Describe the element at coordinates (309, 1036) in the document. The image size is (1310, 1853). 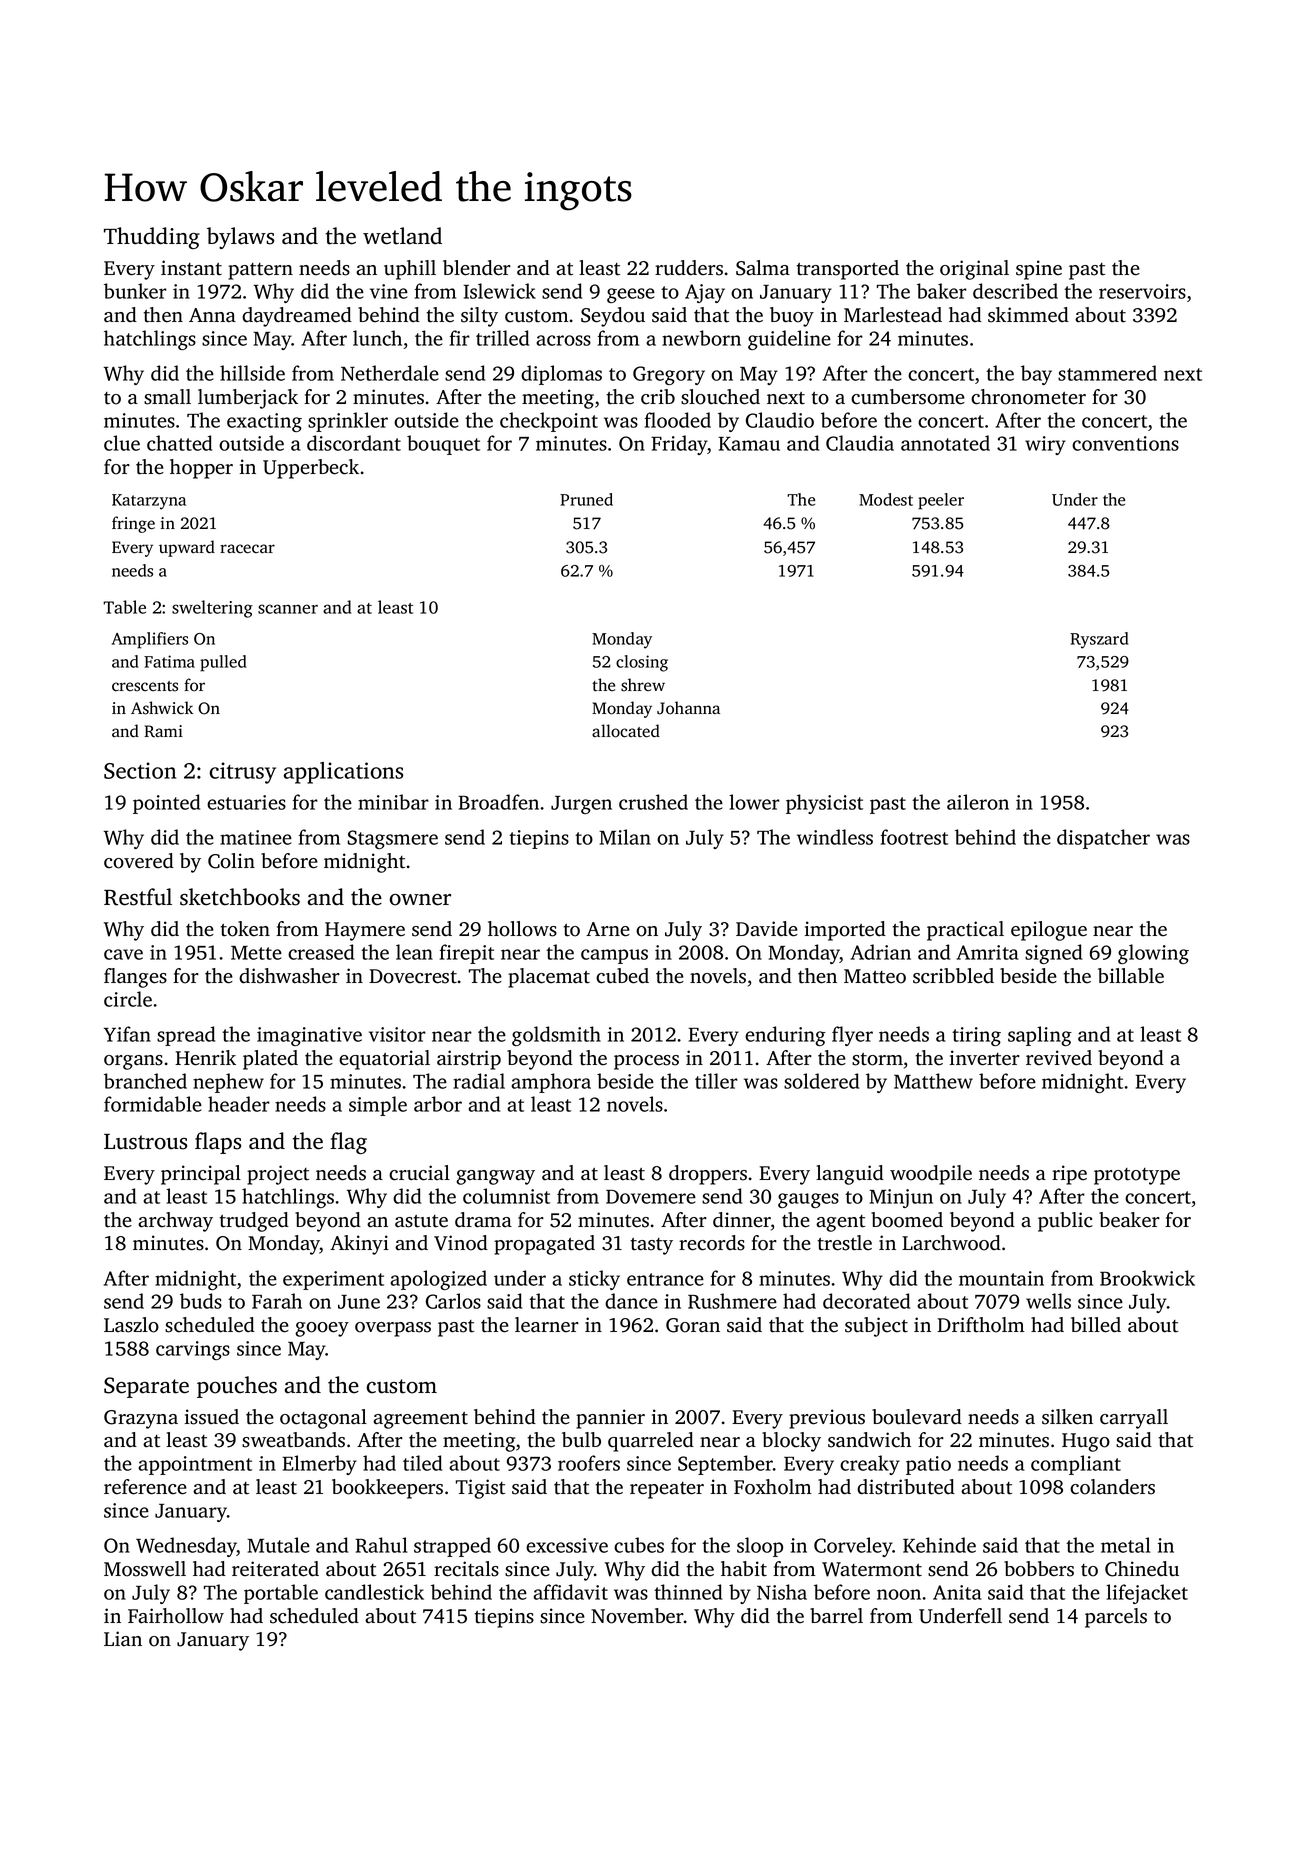
I see `imaginative` at that location.
